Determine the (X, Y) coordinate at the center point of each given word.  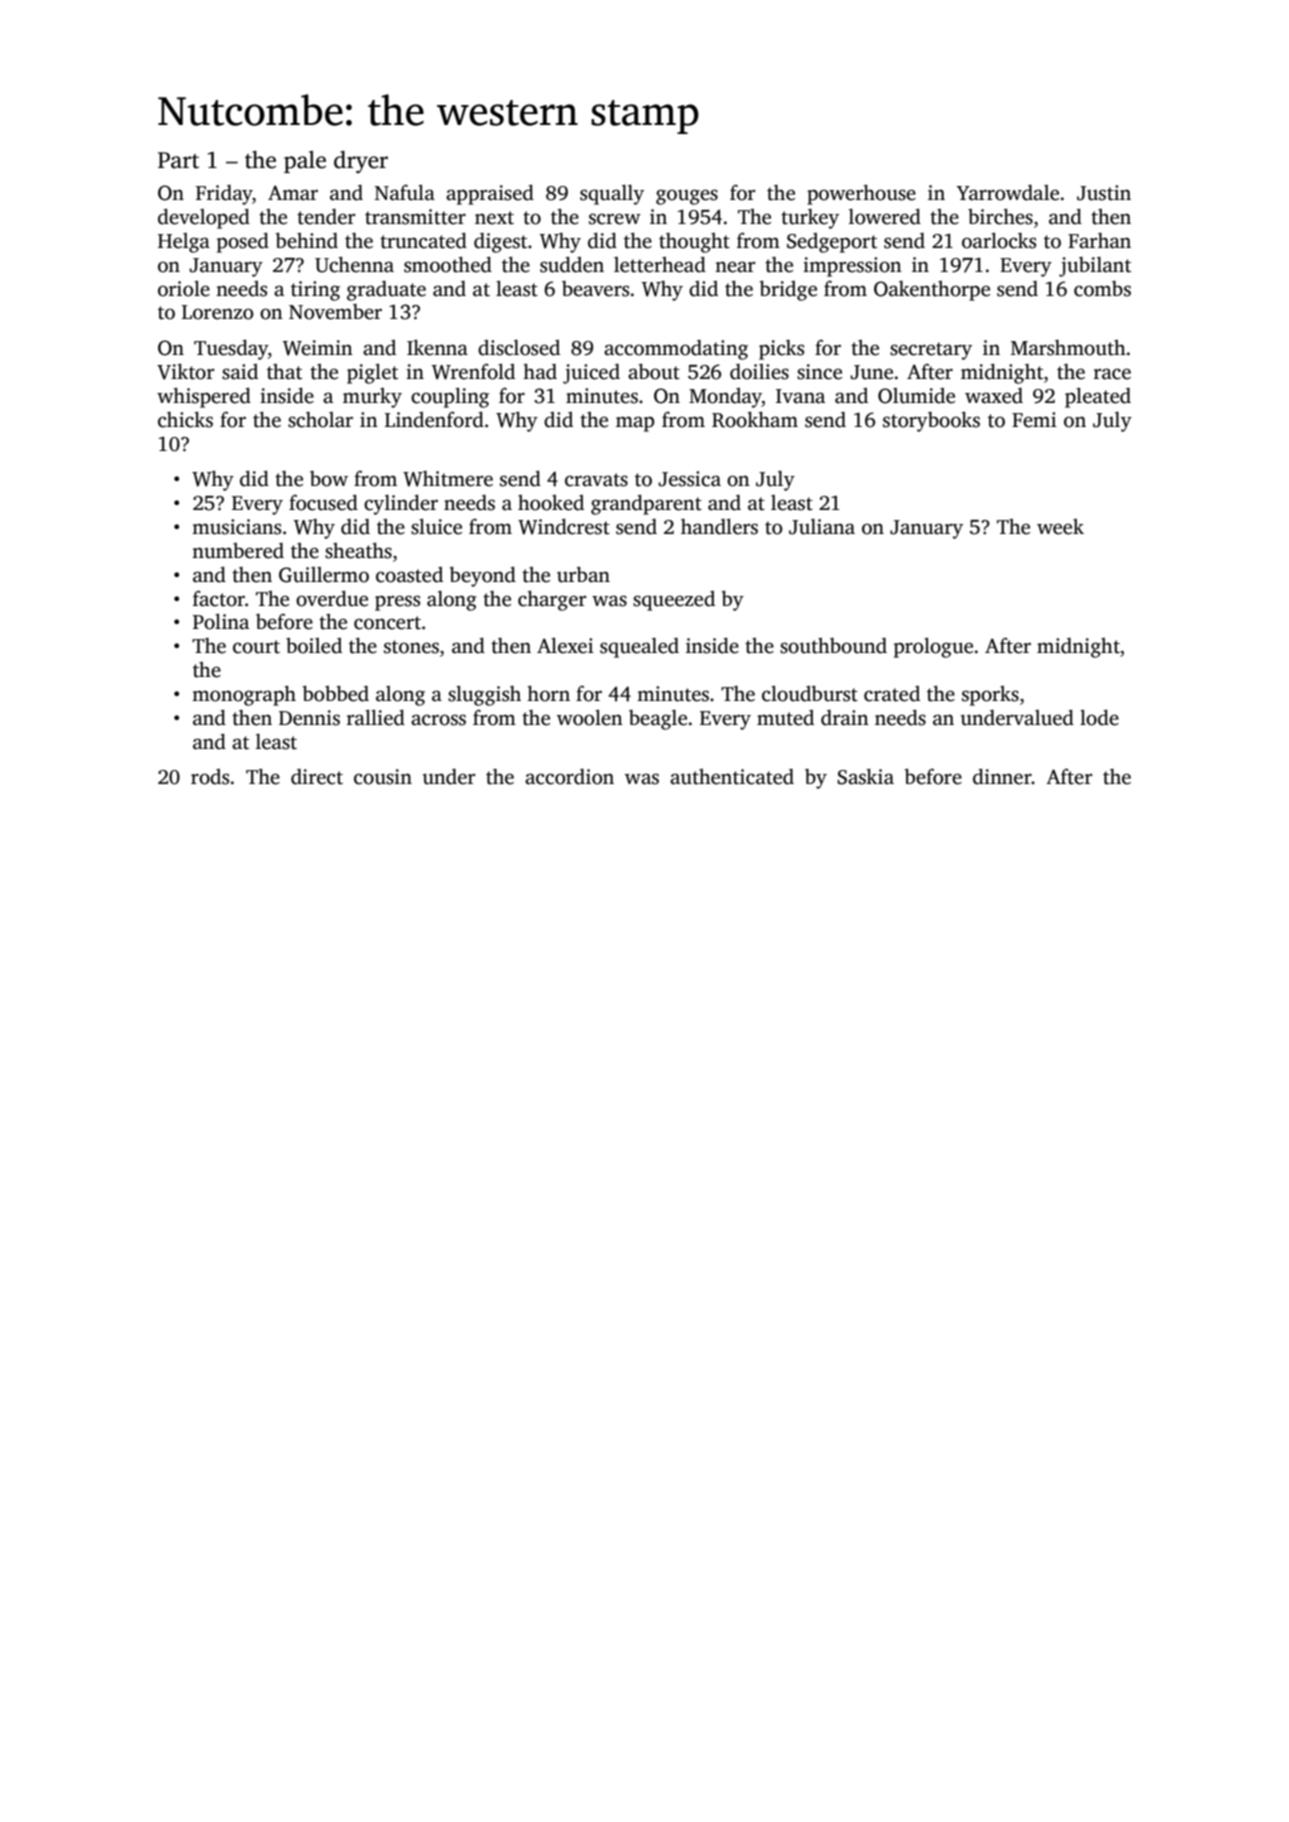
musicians (236, 527)
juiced (591, 374)
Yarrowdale (1008, 193)
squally (612, 195)
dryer (361, 162)
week (1060, 527)
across (438, 720)
